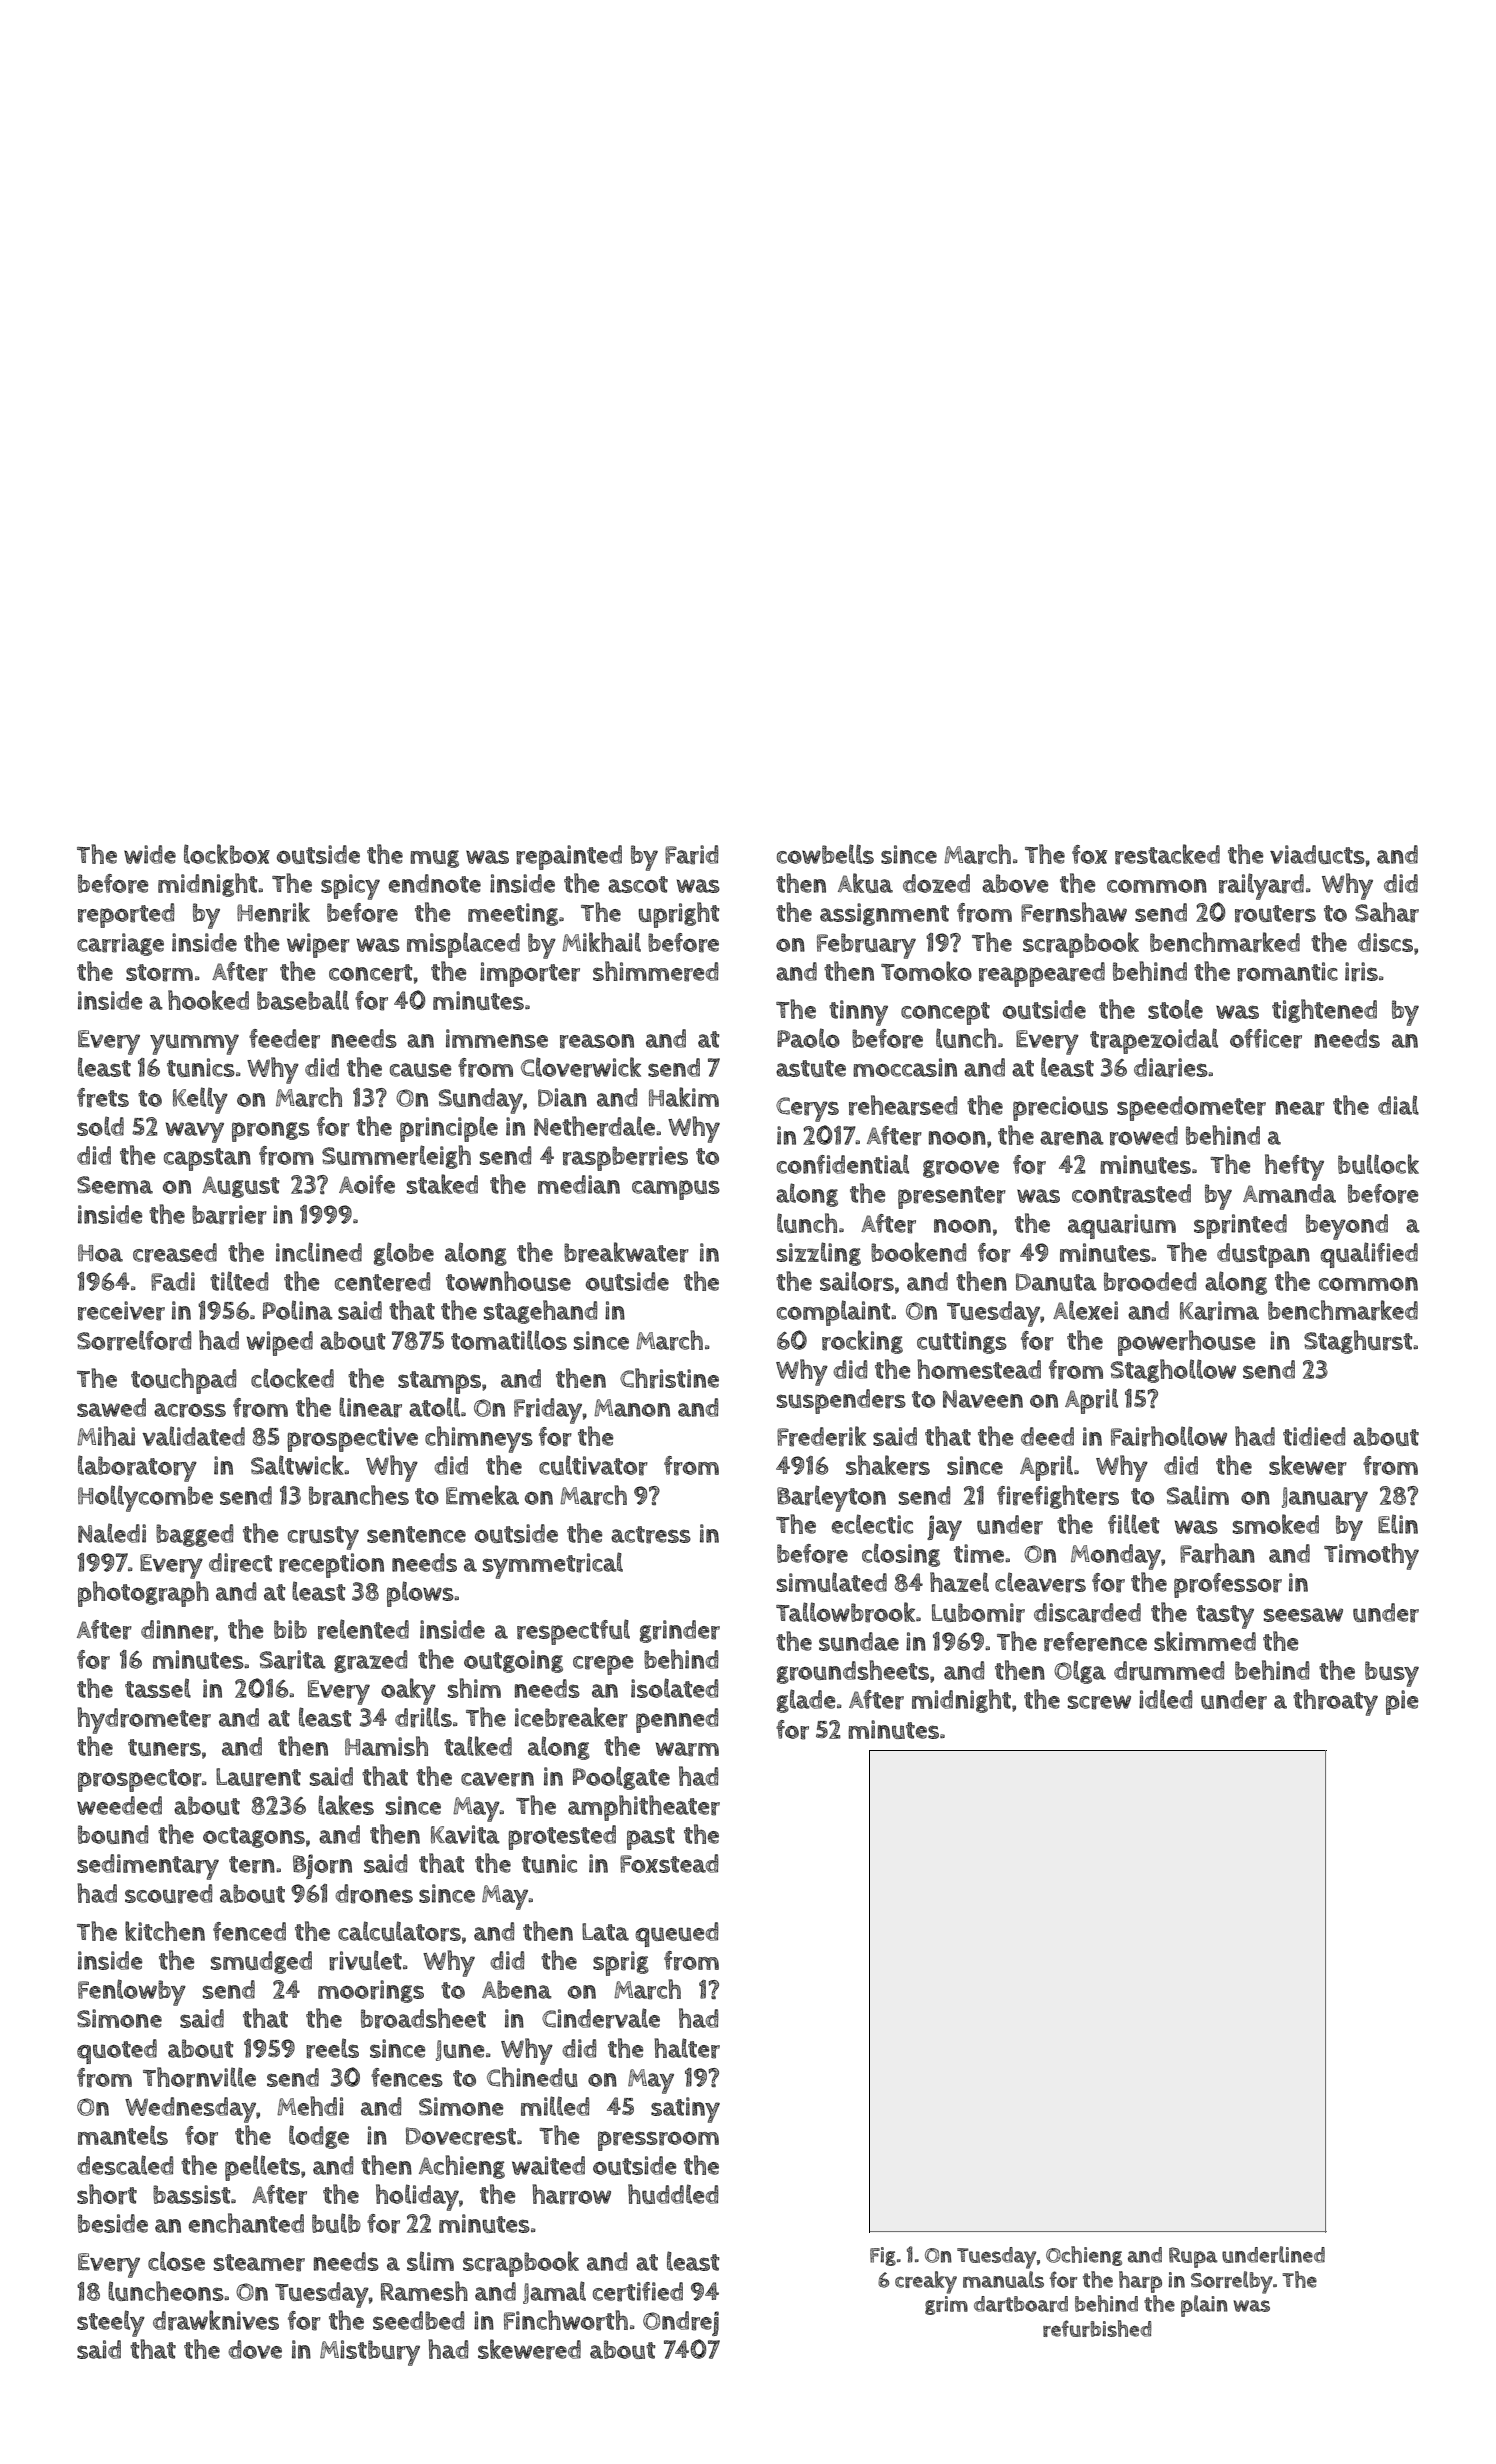 The width and height of the document is (1496, 2464). What do you see at coordinates (177, 1630) in the document?
I see `dinner` at bounding box center [177, 1630].
